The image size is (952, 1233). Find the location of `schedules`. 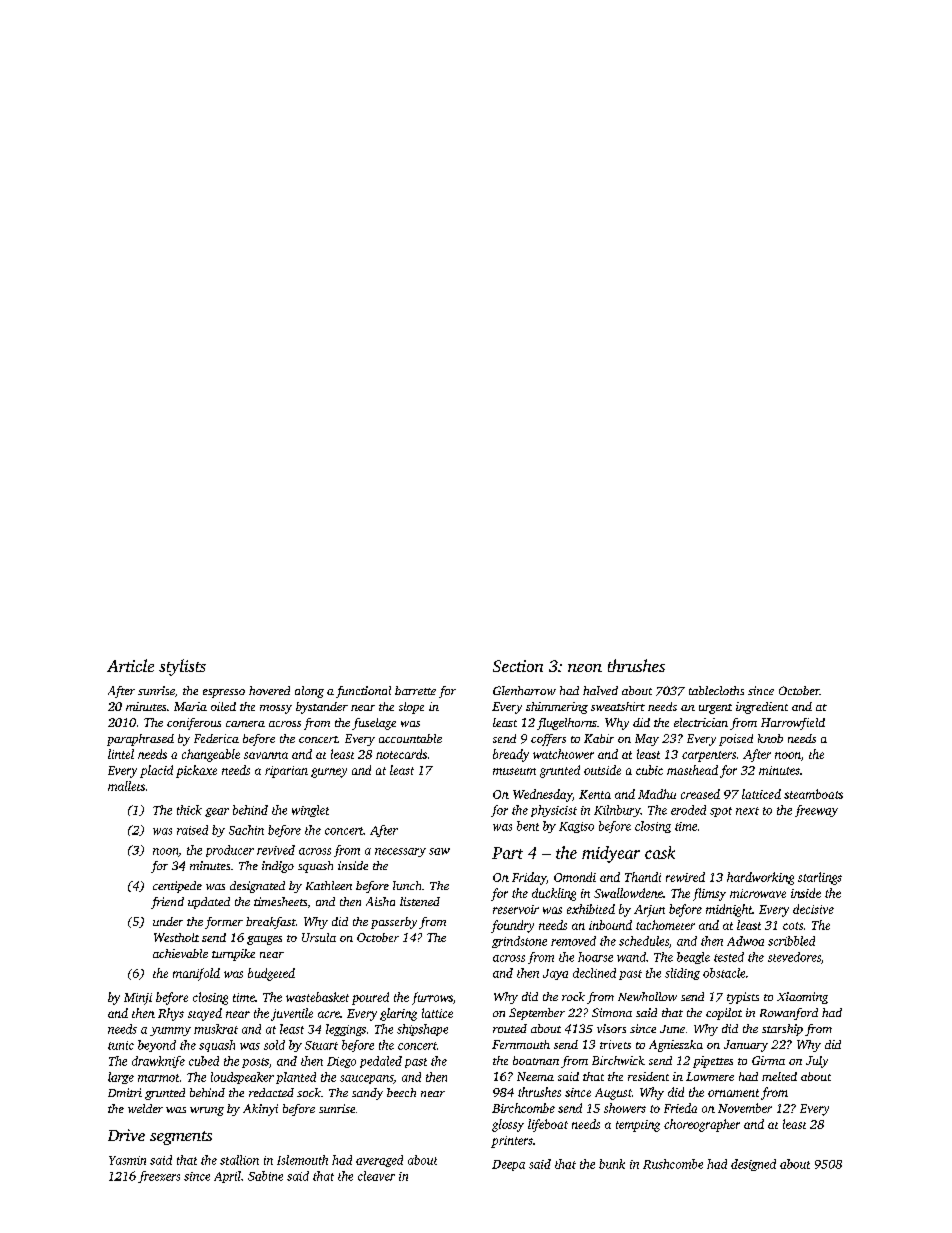

schedules is located at coordinates (644, 941).
